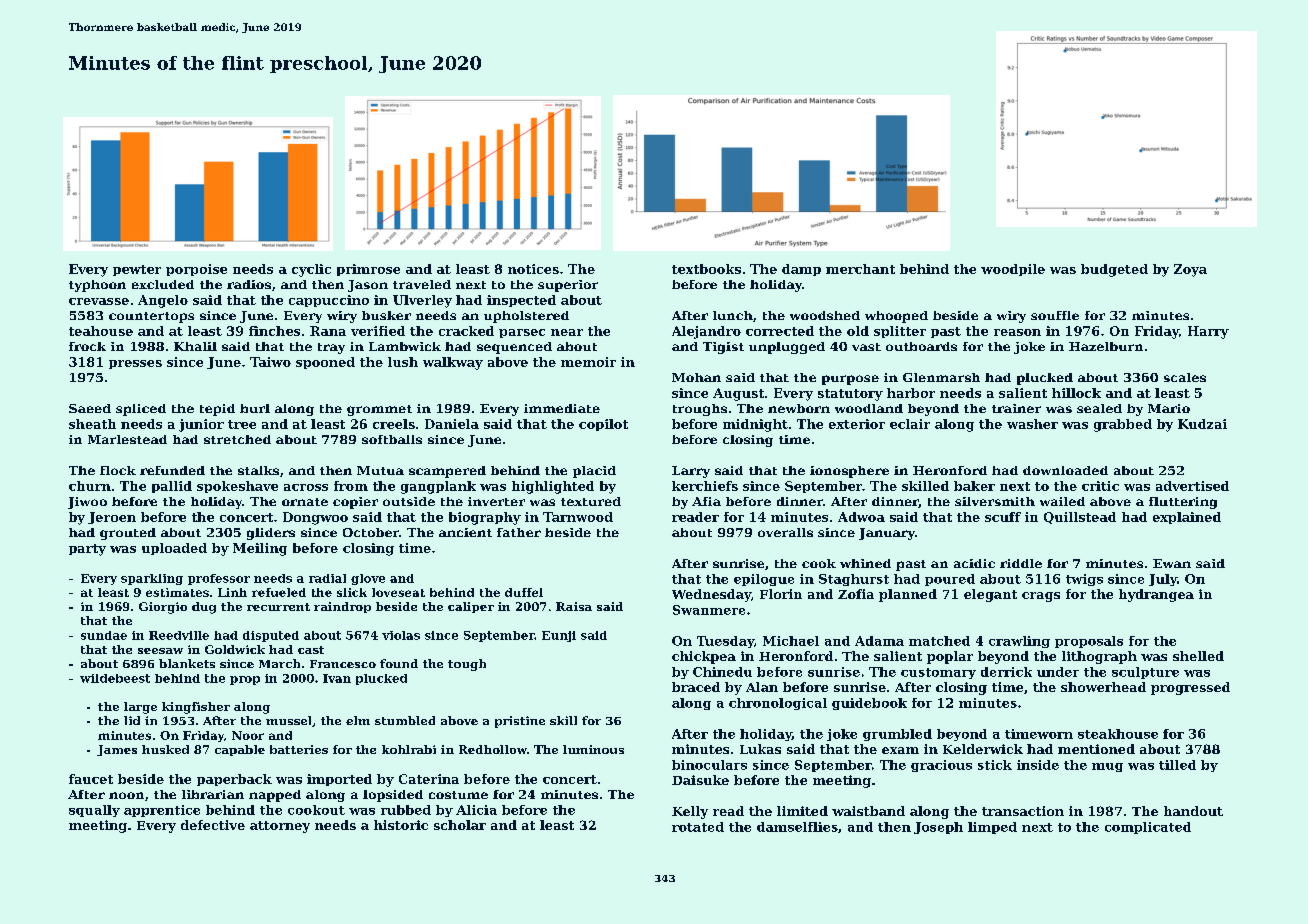 Image resolution: width=1308 pixels, height=924 pixels. I want to click on notices, so click(533, 269).
